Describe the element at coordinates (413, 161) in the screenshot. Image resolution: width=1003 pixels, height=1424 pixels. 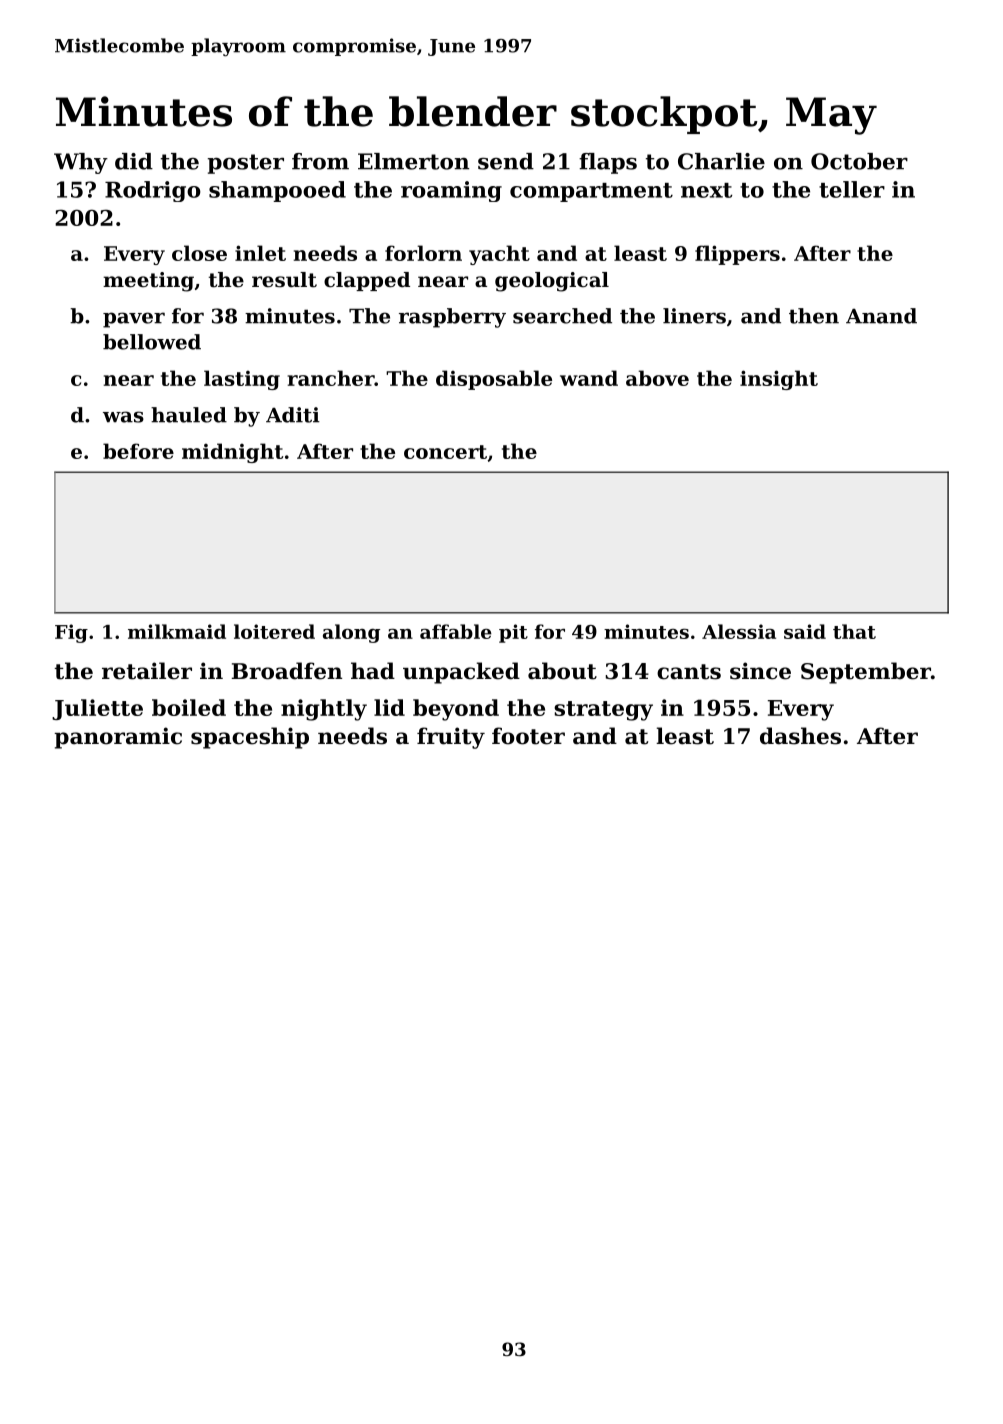
I see `Elmerton` at that location.
